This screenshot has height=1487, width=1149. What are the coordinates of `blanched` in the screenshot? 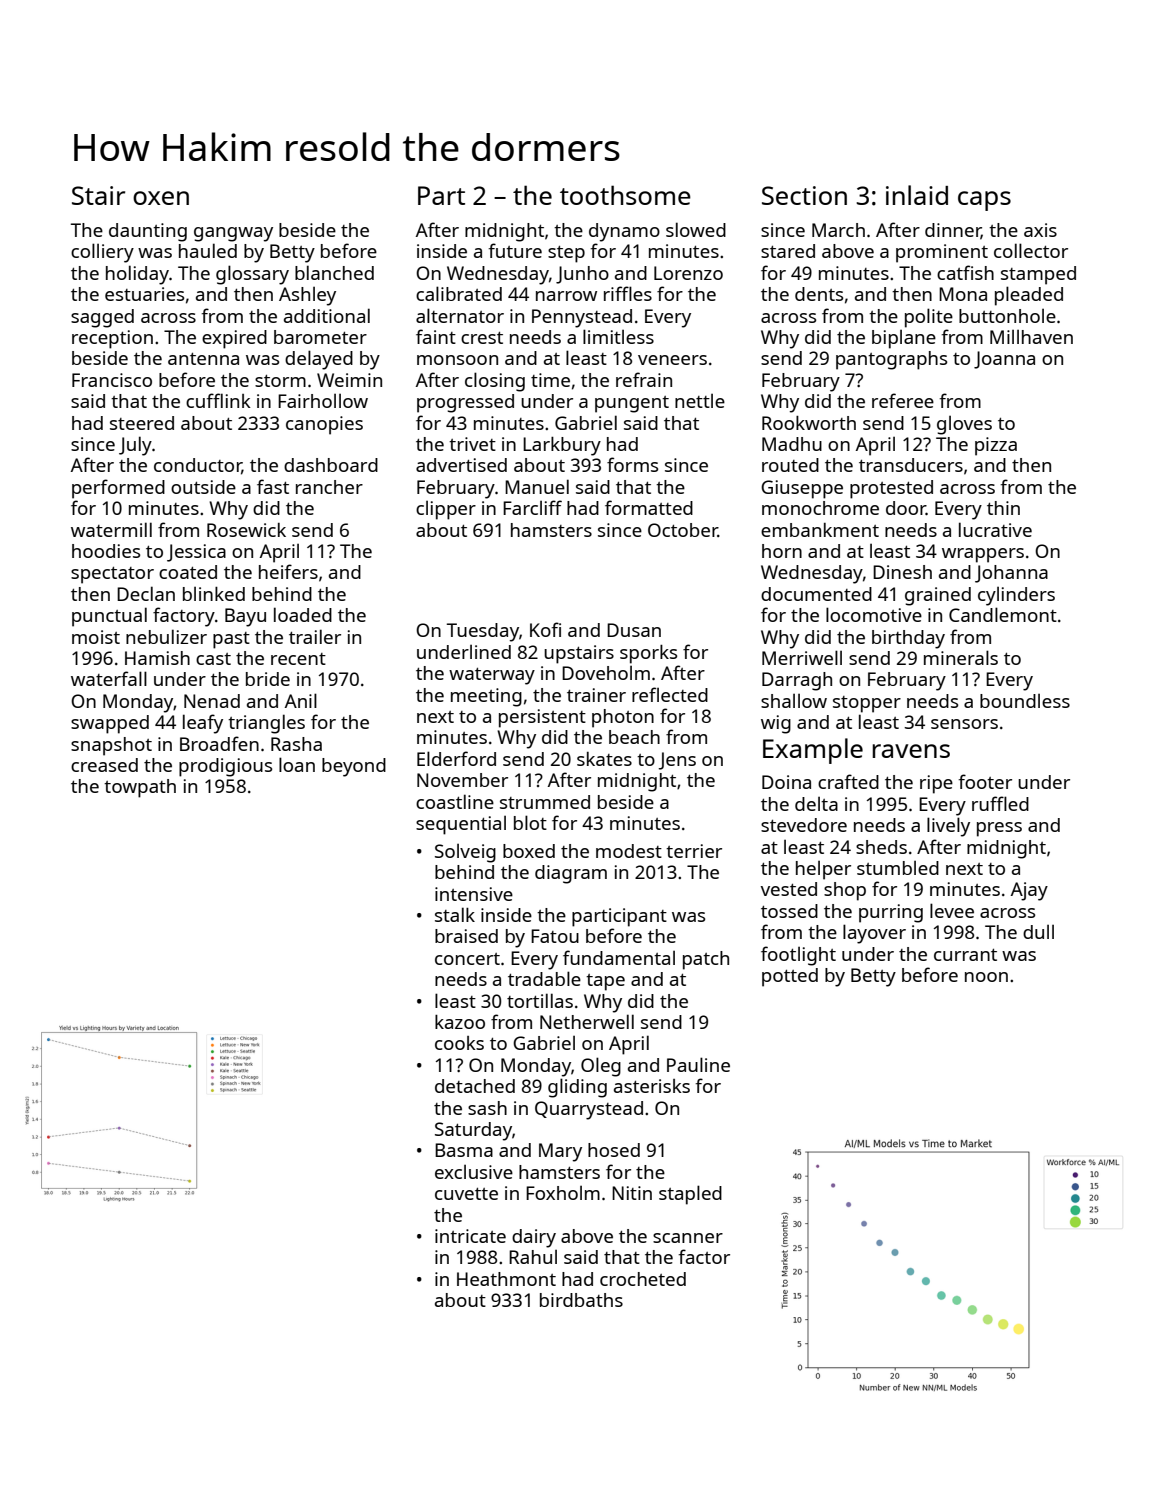 It's located at (334, 272).
